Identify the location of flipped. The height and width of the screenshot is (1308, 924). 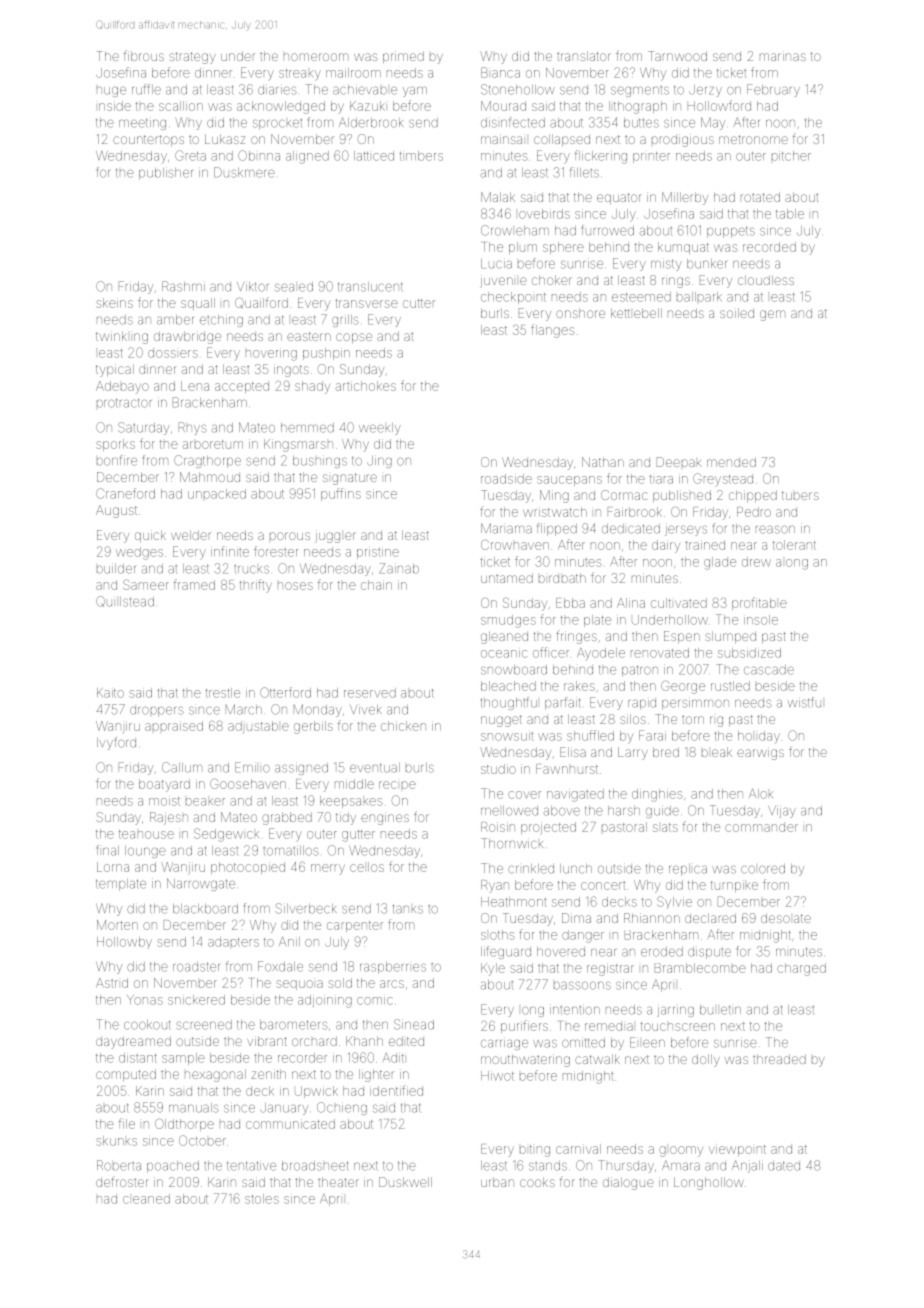
(557, 529).
